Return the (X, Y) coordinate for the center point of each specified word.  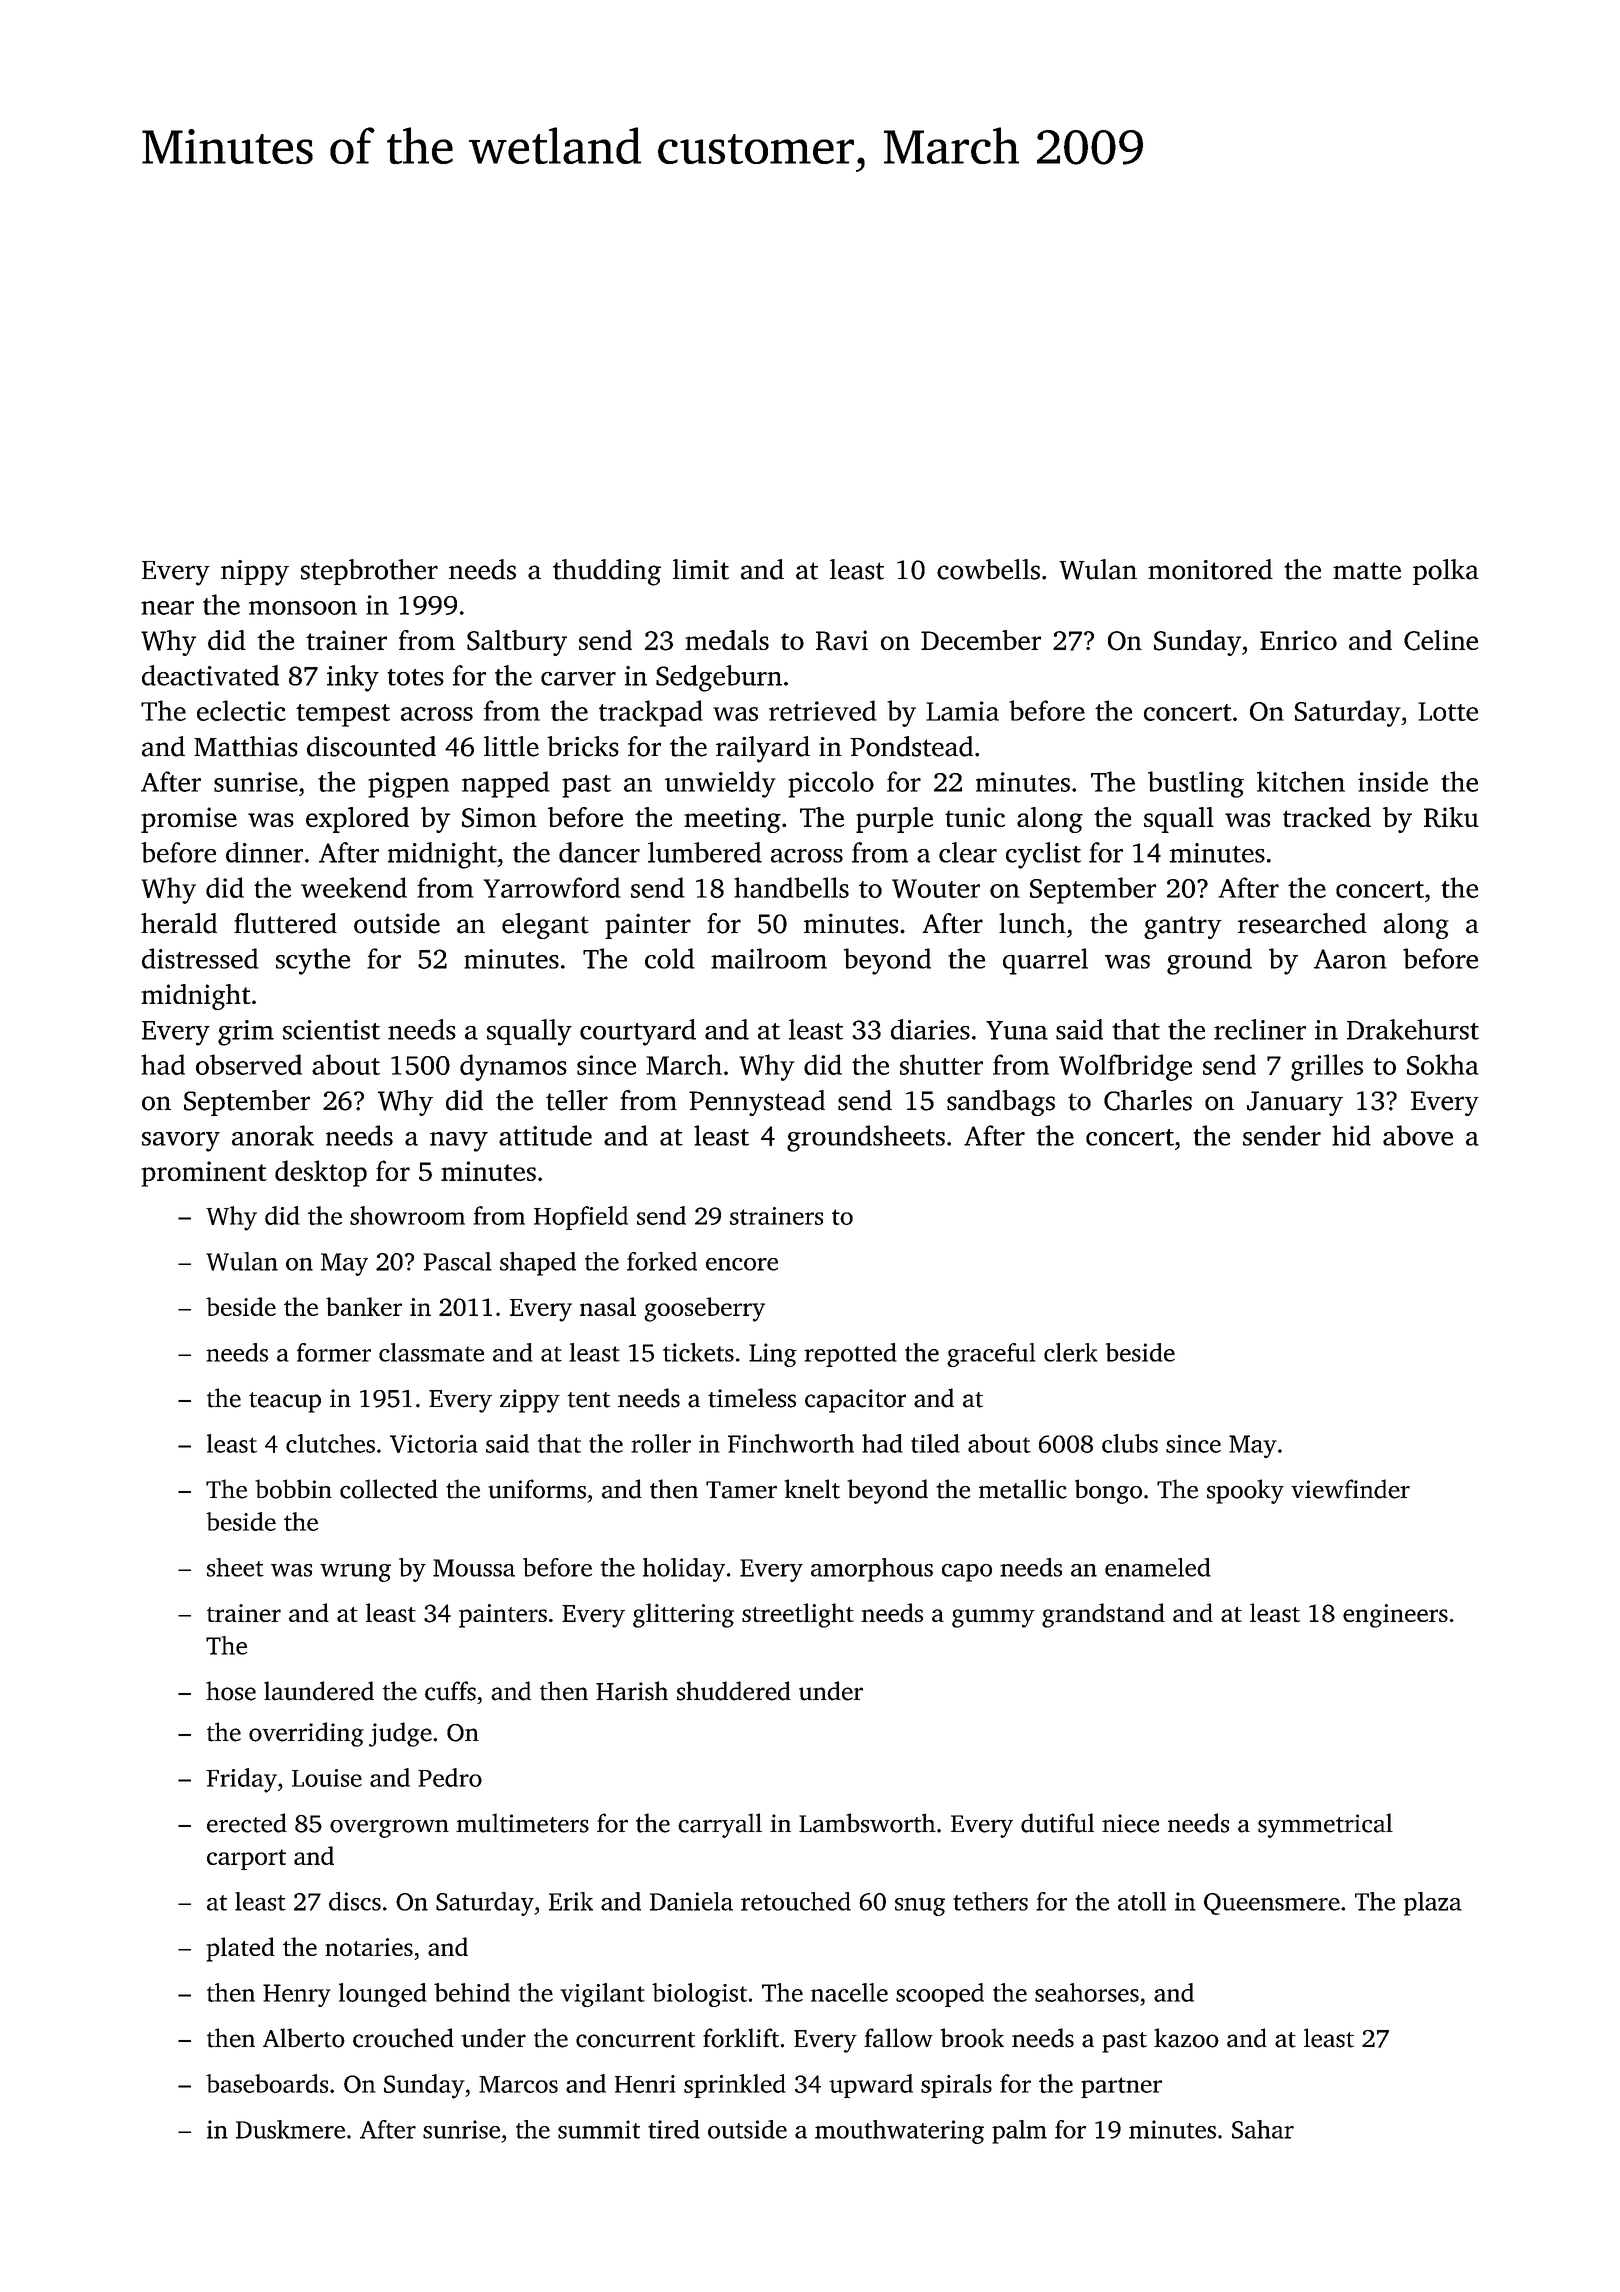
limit (701, 569)
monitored (1210, 569)
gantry (1183, 927)
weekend (354, 887)
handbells (791, 887)
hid (1351, 1135)
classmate (431, 1352)
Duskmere (290, 2129)
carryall (720, 1825)
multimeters (522, 1823)
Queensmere (1272, 1904)
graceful (991, 1355)
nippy (255, 573)
